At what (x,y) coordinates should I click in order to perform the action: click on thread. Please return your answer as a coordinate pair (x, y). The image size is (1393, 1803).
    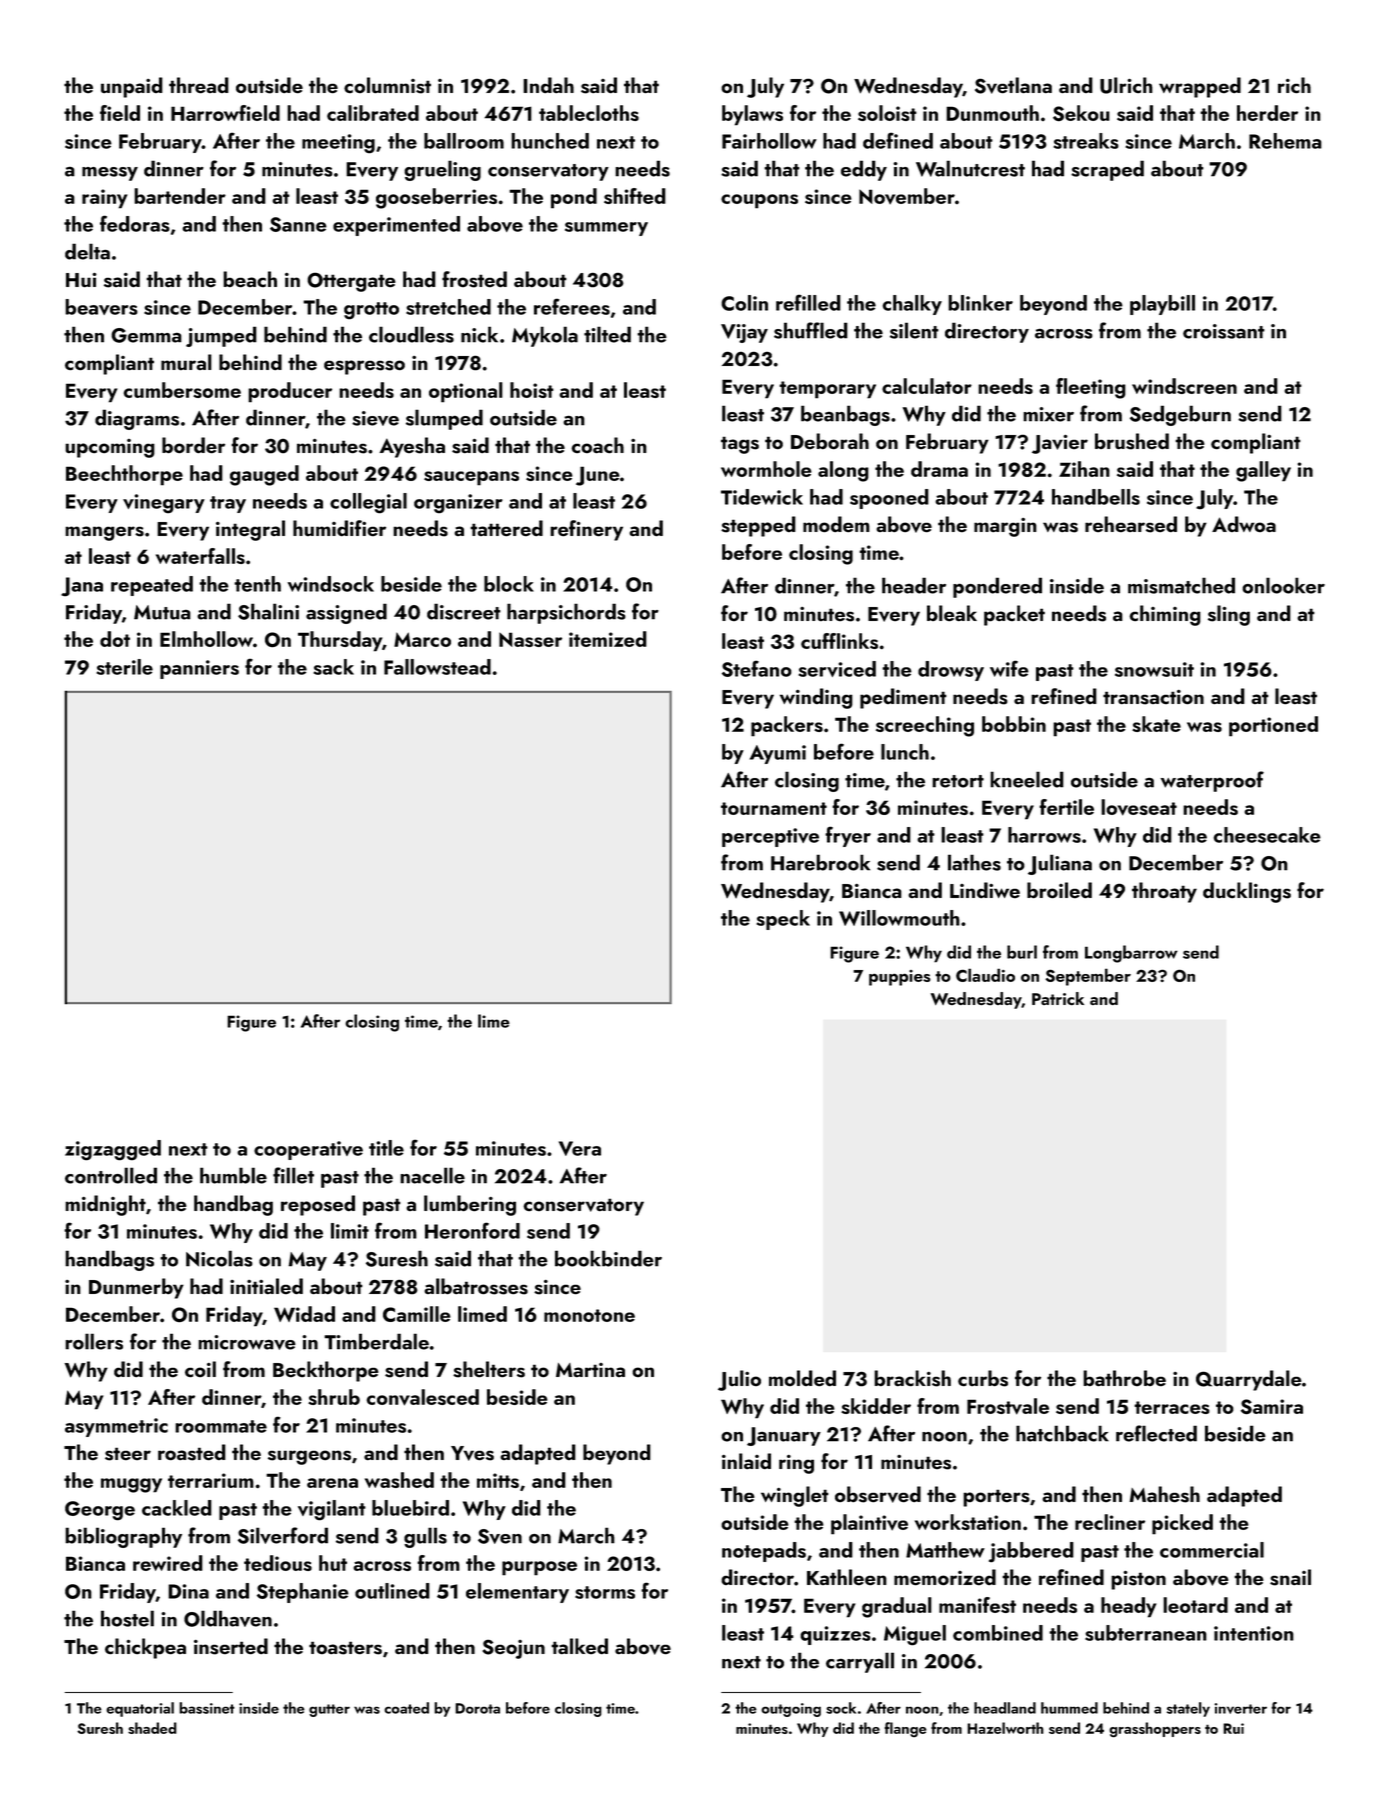
    Looking at the image, I should click on (199, 85).
